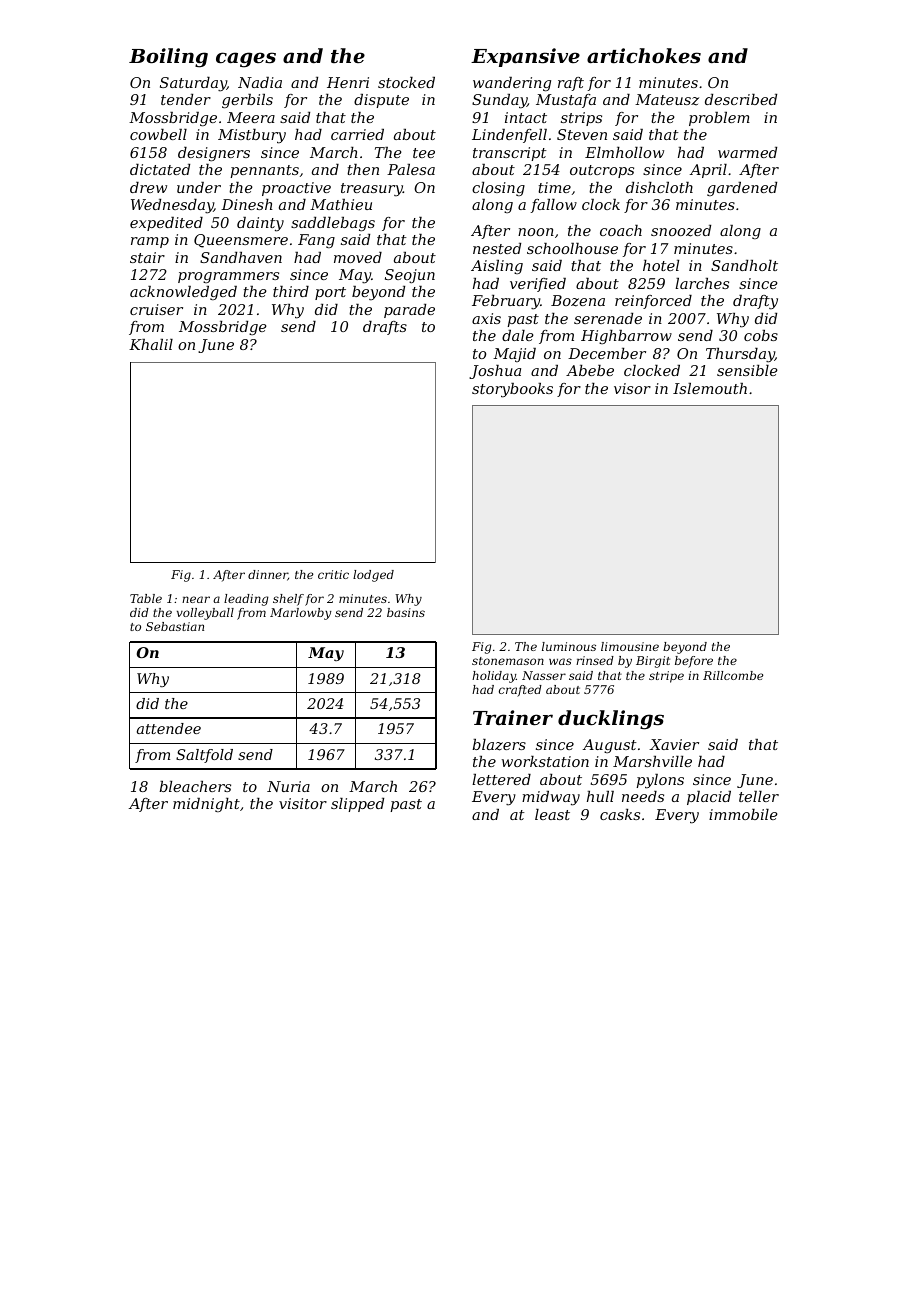  What do you see at coordinates (357, 134) in the image?
I see `carried` at bounding box center [357, 134].
